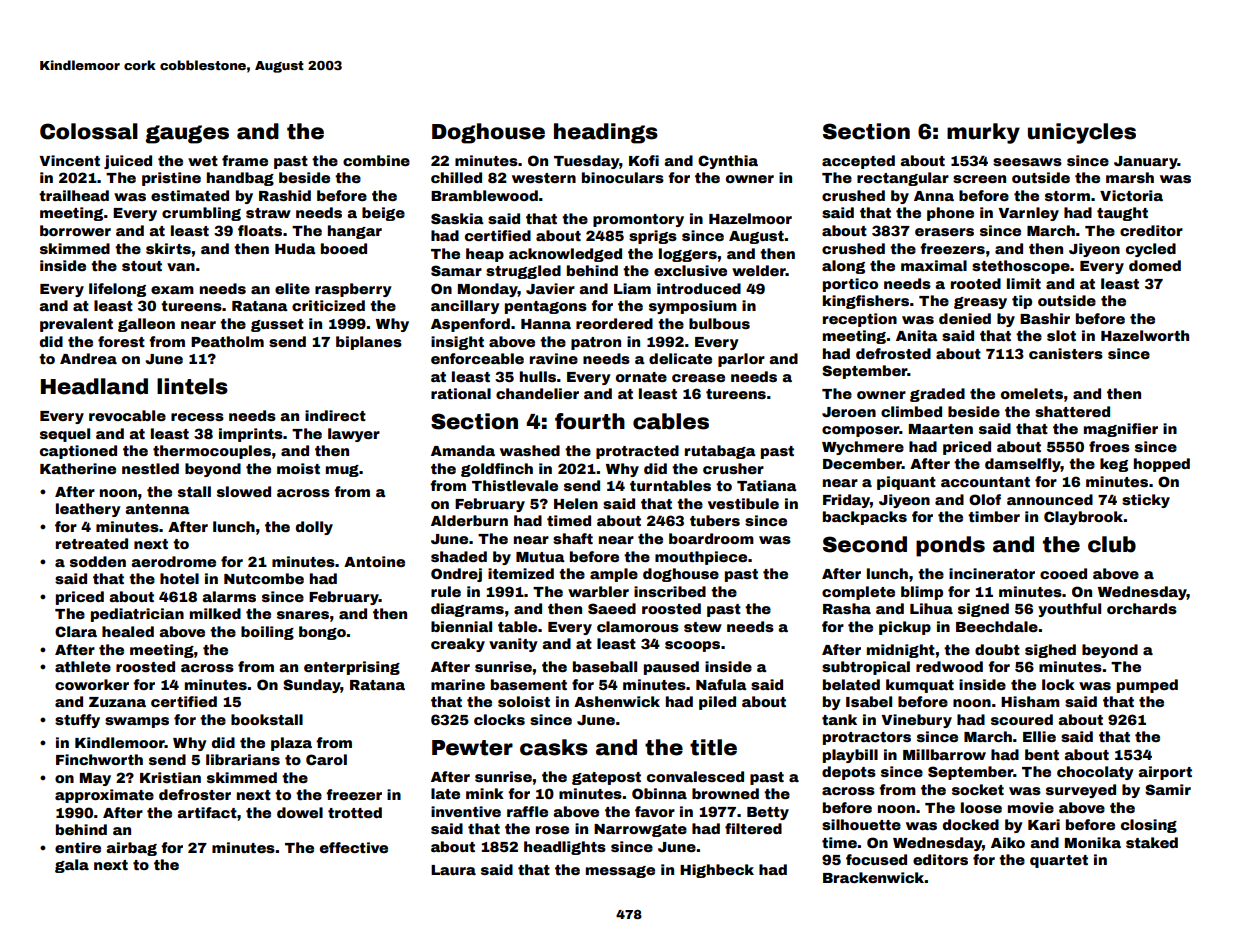 The image size is (1233, 952). What do you see at coordinates (89, 131) in the page?
I see `Colossal` at bounding box center [89, 131].
